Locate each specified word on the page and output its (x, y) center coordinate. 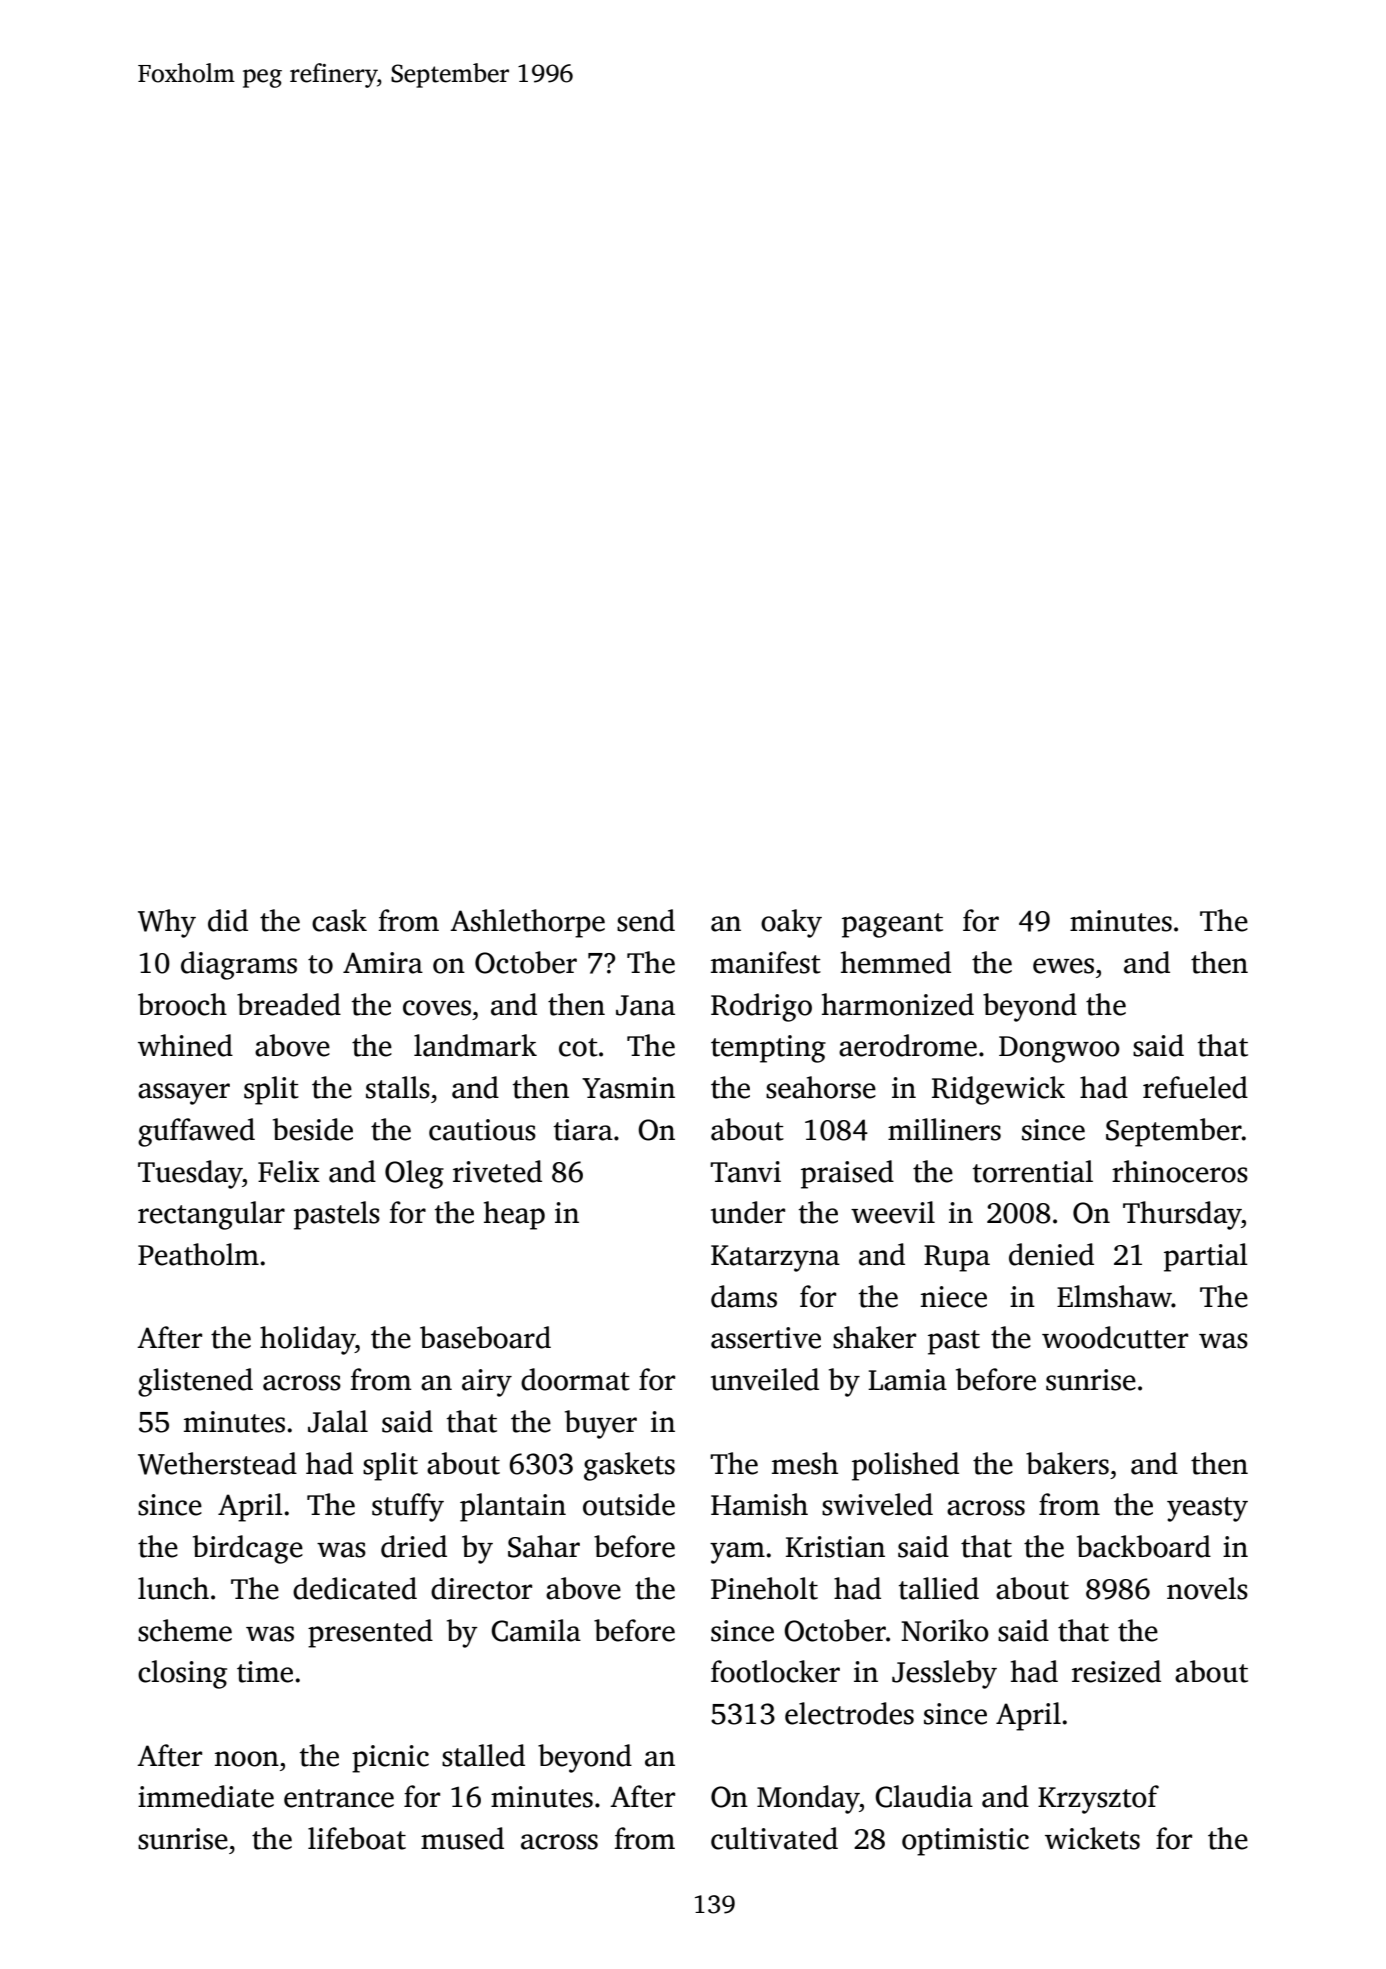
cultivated (774, 1838)
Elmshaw (1114, 1296)
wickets (1092, 1838)
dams (744, 1296)
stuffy (408, 1507)
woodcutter (1115, 1337)
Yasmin (628, 1088)
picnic (390, 1759)
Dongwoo (1059, 1049)
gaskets (629, 1466)
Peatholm (198, 1254)
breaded (289, 1004)
